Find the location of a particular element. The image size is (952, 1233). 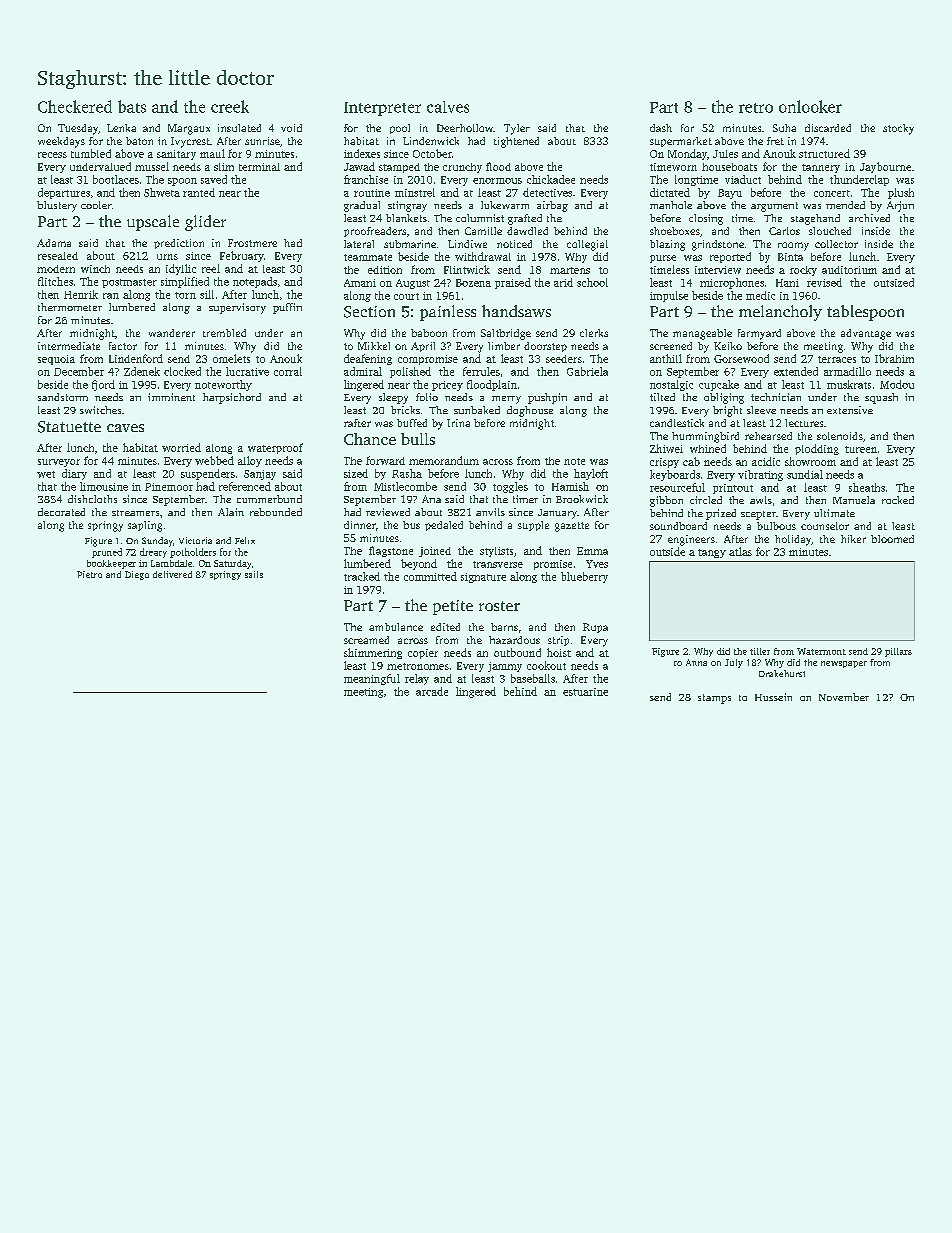

calves is located at coordinates (448, 107).
